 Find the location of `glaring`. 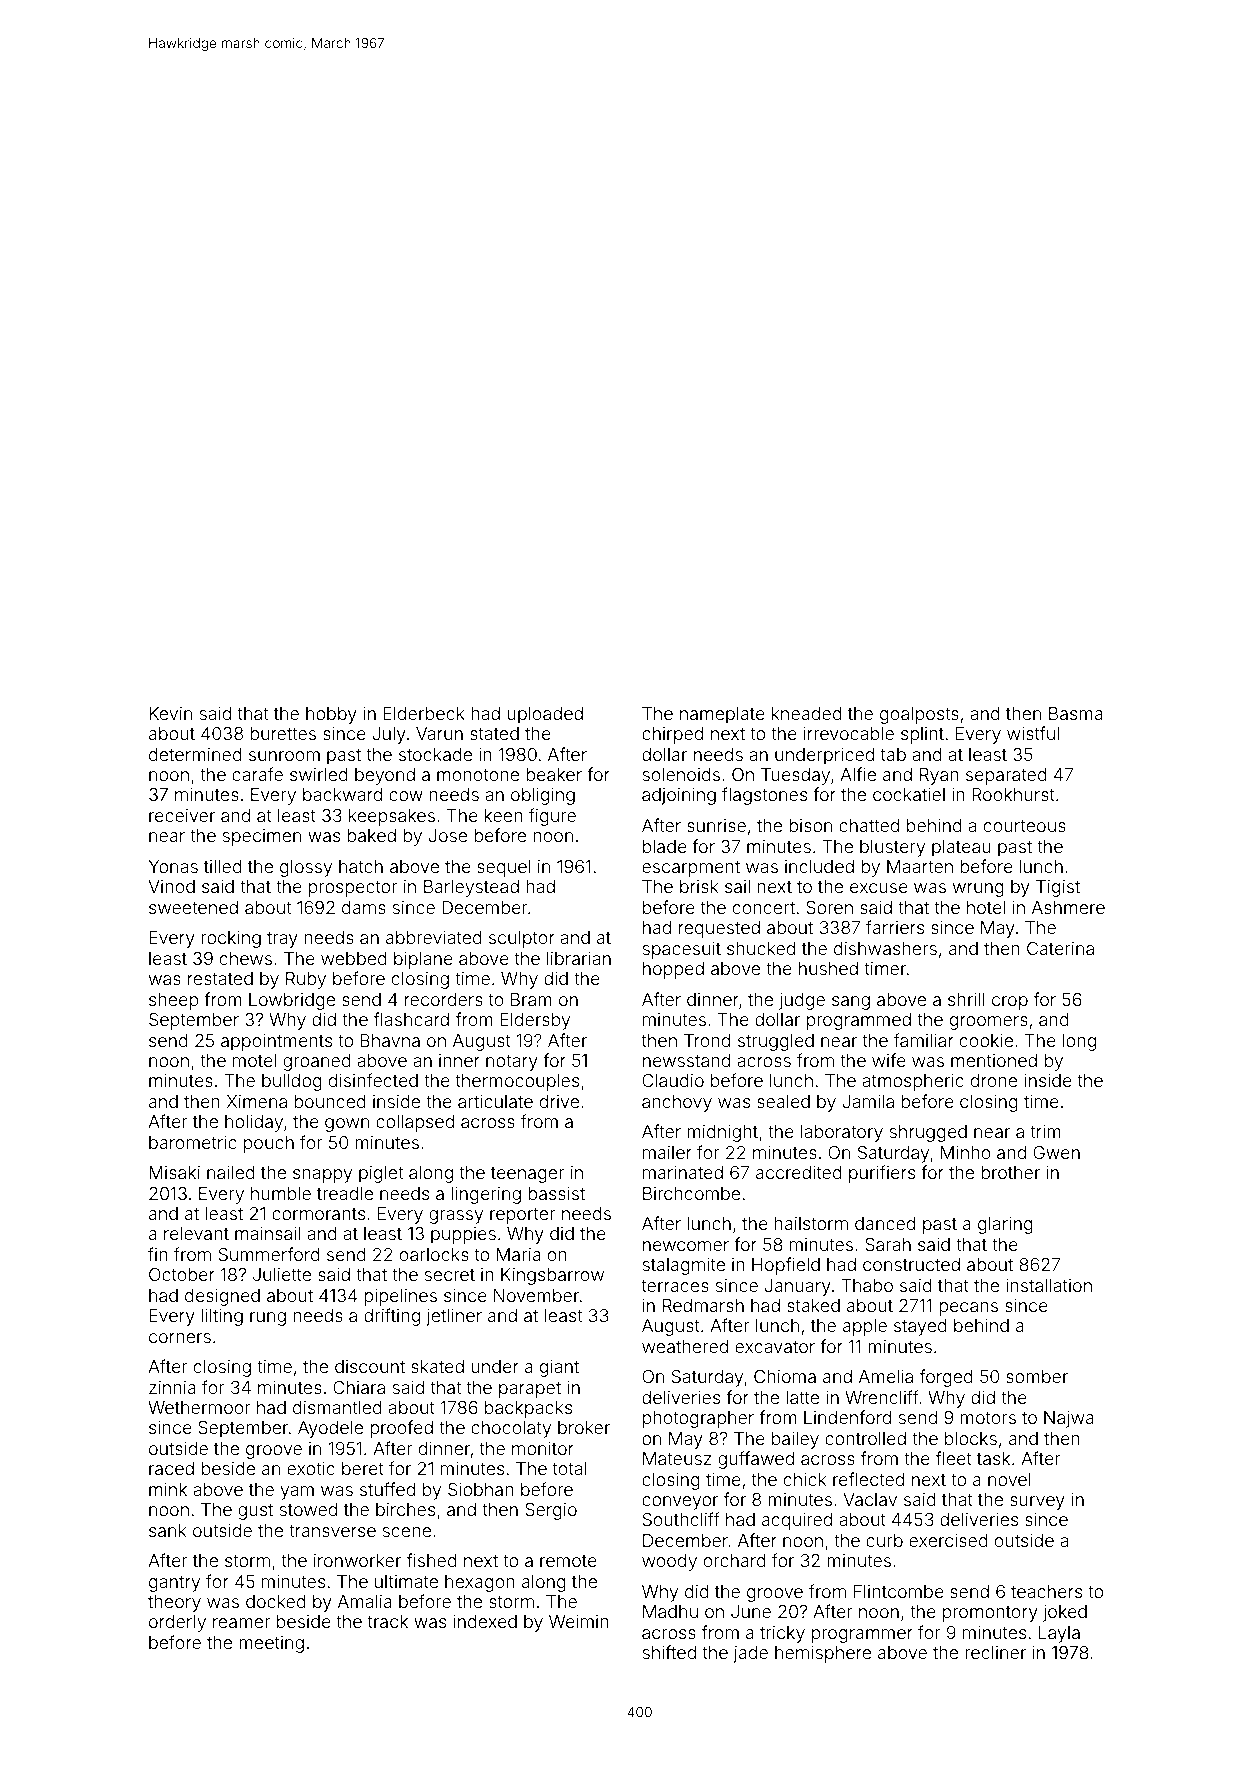

glaring is located at coordinates (1005, 1225).
